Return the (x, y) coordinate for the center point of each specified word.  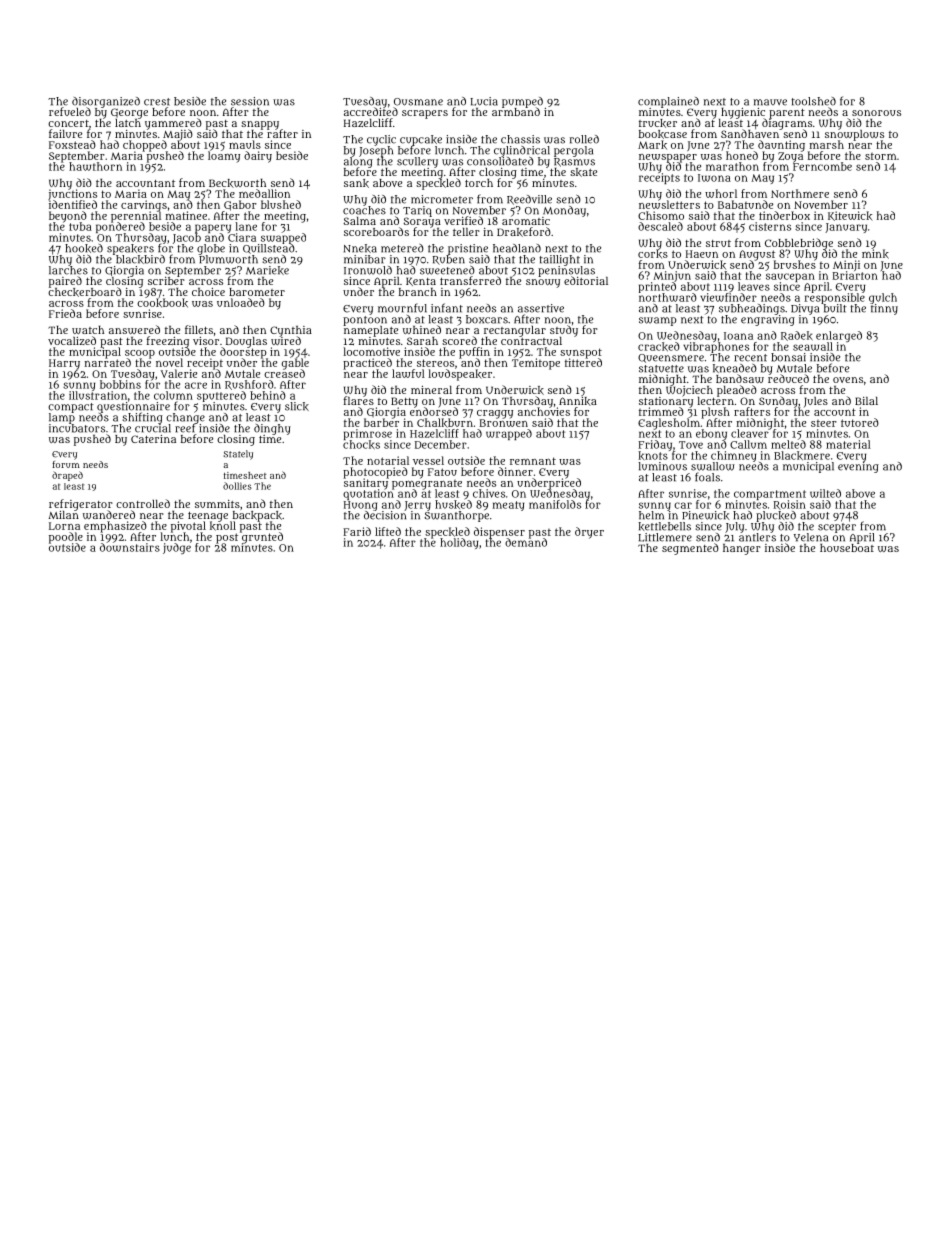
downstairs (130, 547)
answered (134, 329)
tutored (860, 422)
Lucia (484, 101)
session (250, 101)
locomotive (371, 351)
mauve (770, 102)
